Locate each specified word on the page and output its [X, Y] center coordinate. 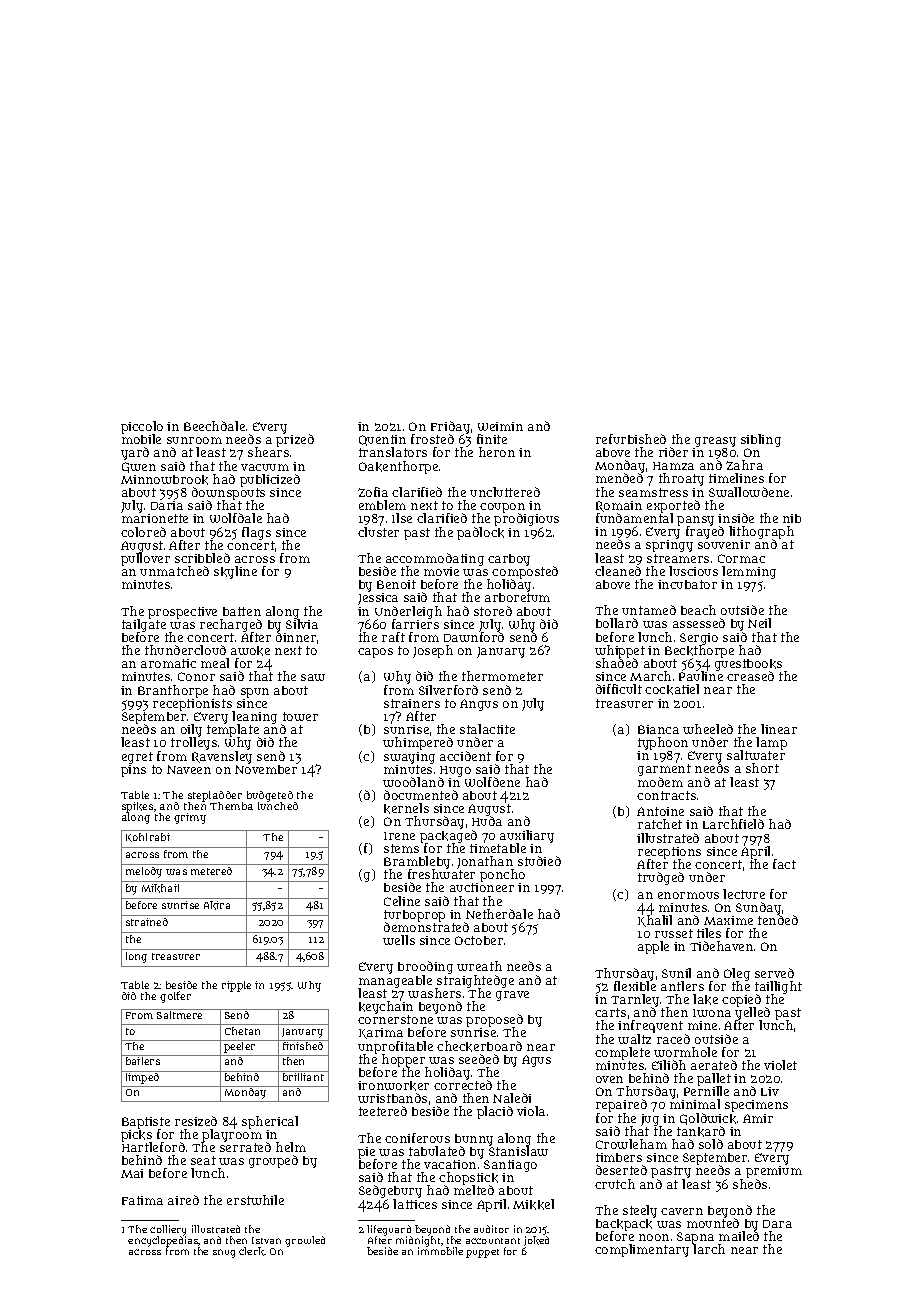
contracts [666, 795]
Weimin [500, 426]
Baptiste [146, 1123]
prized [295, 441]
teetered [383, 1111]
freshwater [441, 874]
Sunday [758, 909]
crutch [615, 1184]
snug [224, 1253]
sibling [761, 440]
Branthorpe [173, 691]
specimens [756, 1106]
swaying [409, 758]
